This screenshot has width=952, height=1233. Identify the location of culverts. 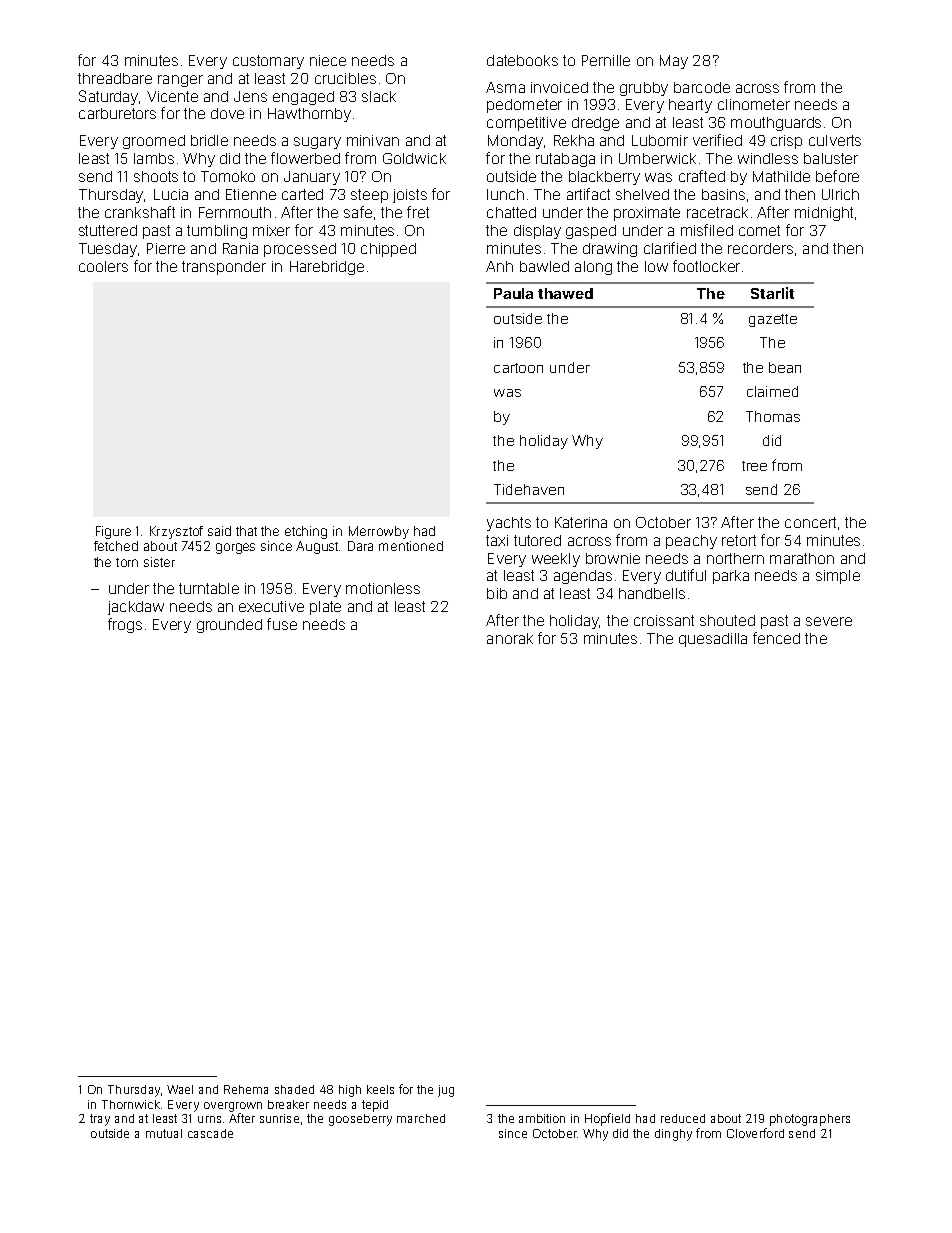
(835, 140).
